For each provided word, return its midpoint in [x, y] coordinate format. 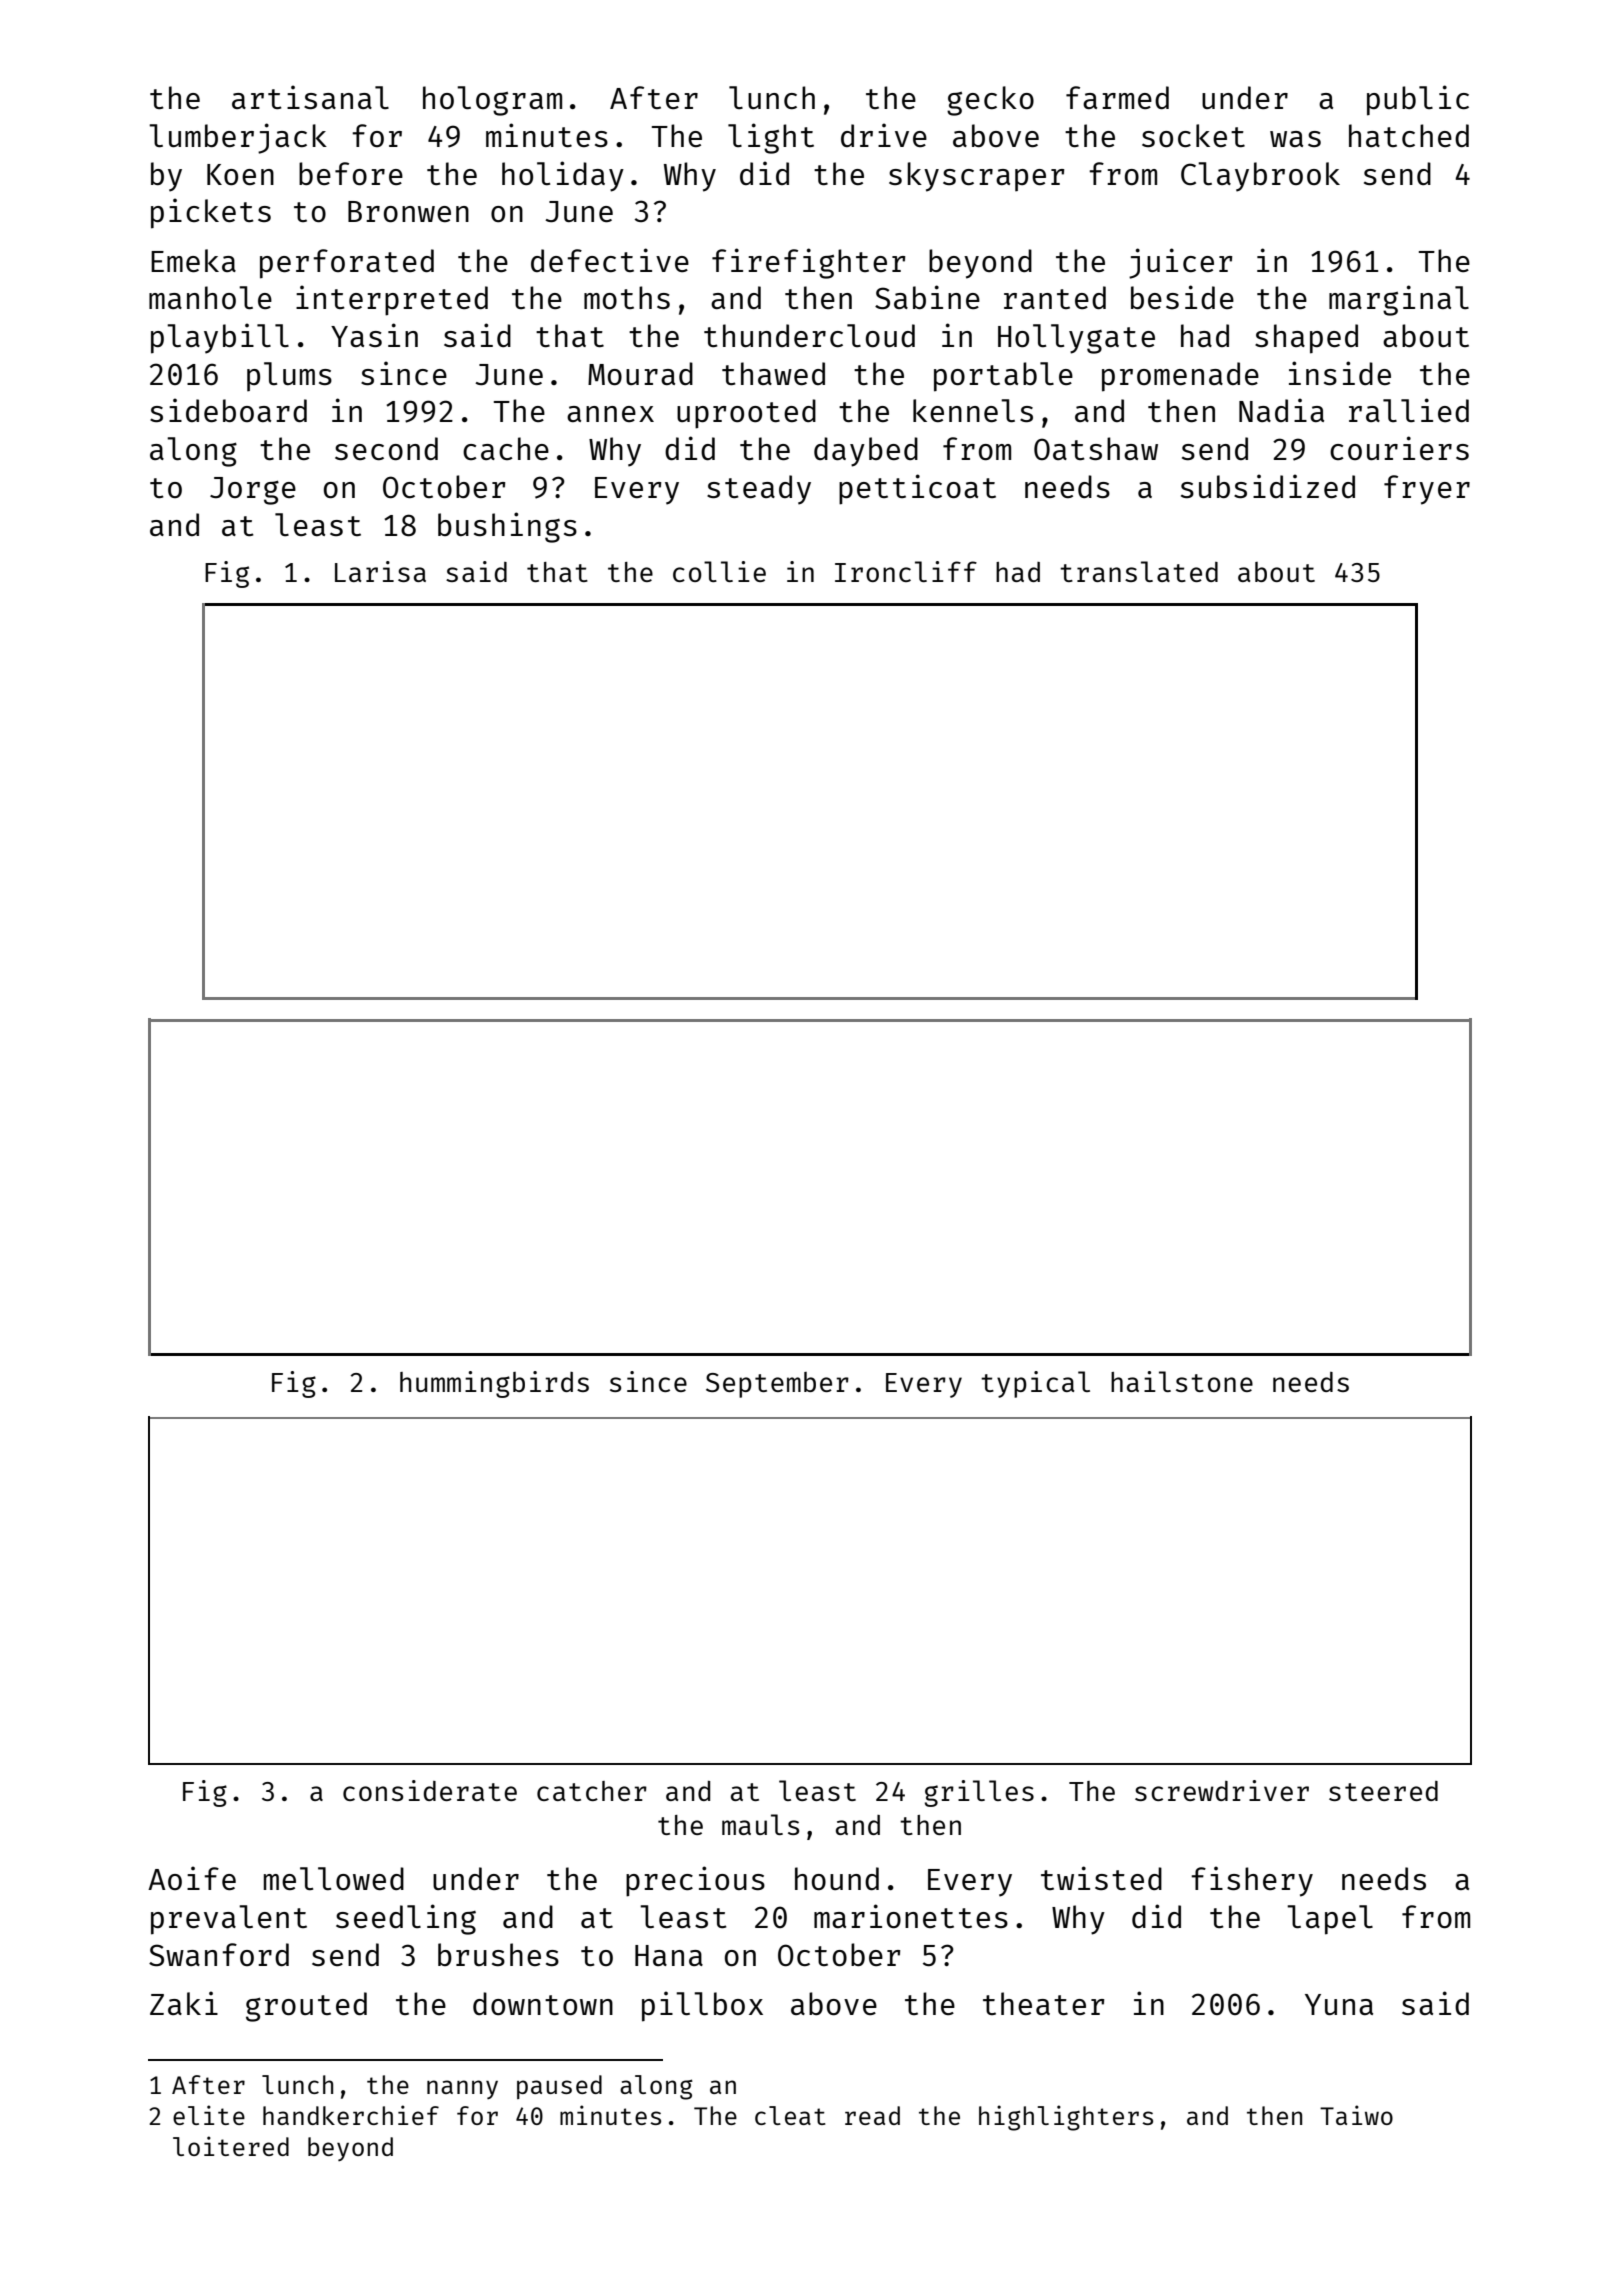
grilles [979, 1793]
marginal [1399, 300]
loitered [231, 2146]
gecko [990, 101]
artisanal [310, 97]
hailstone [1182, 1381]
